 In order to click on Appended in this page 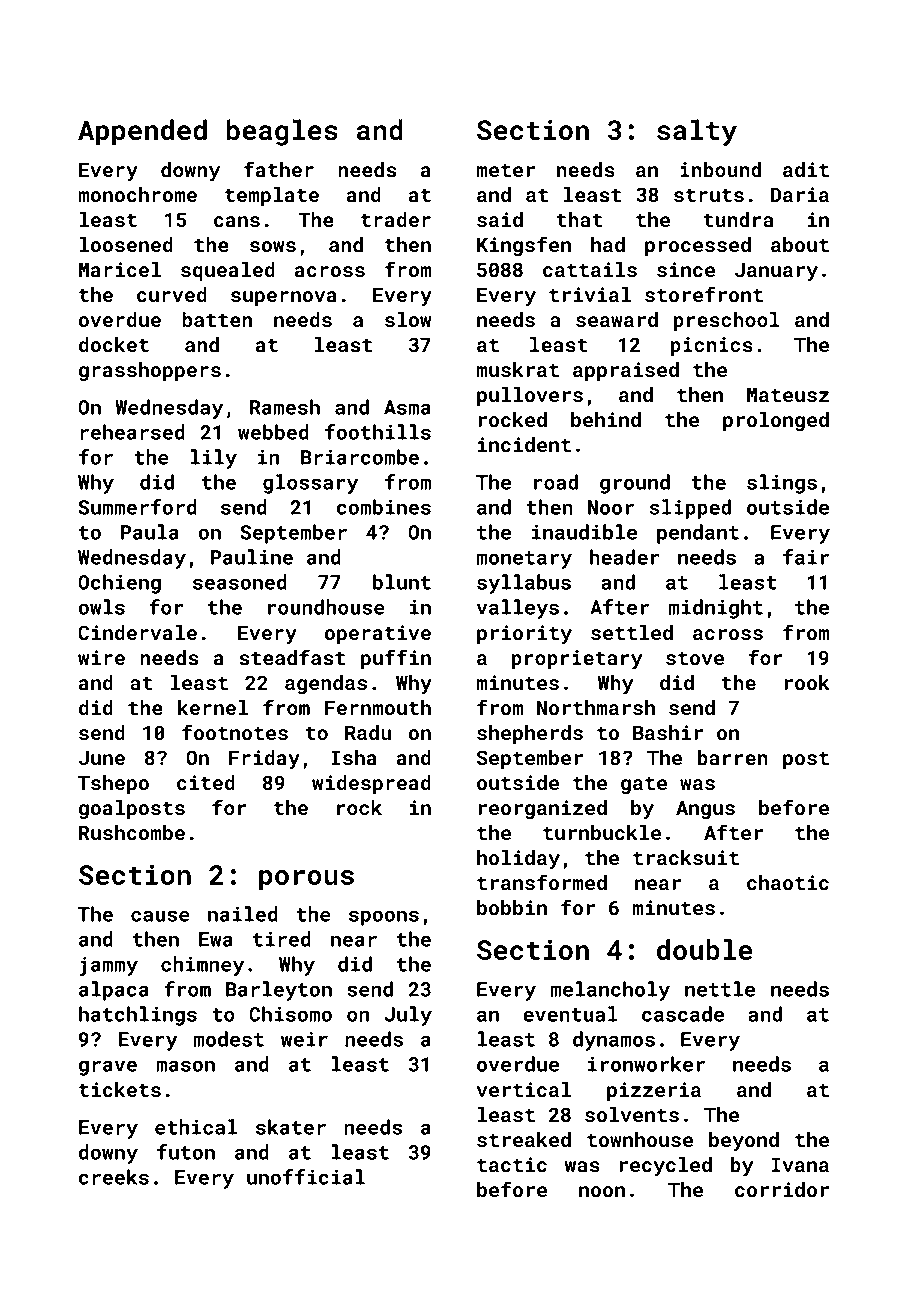, I will do `click(142, 132)`.
